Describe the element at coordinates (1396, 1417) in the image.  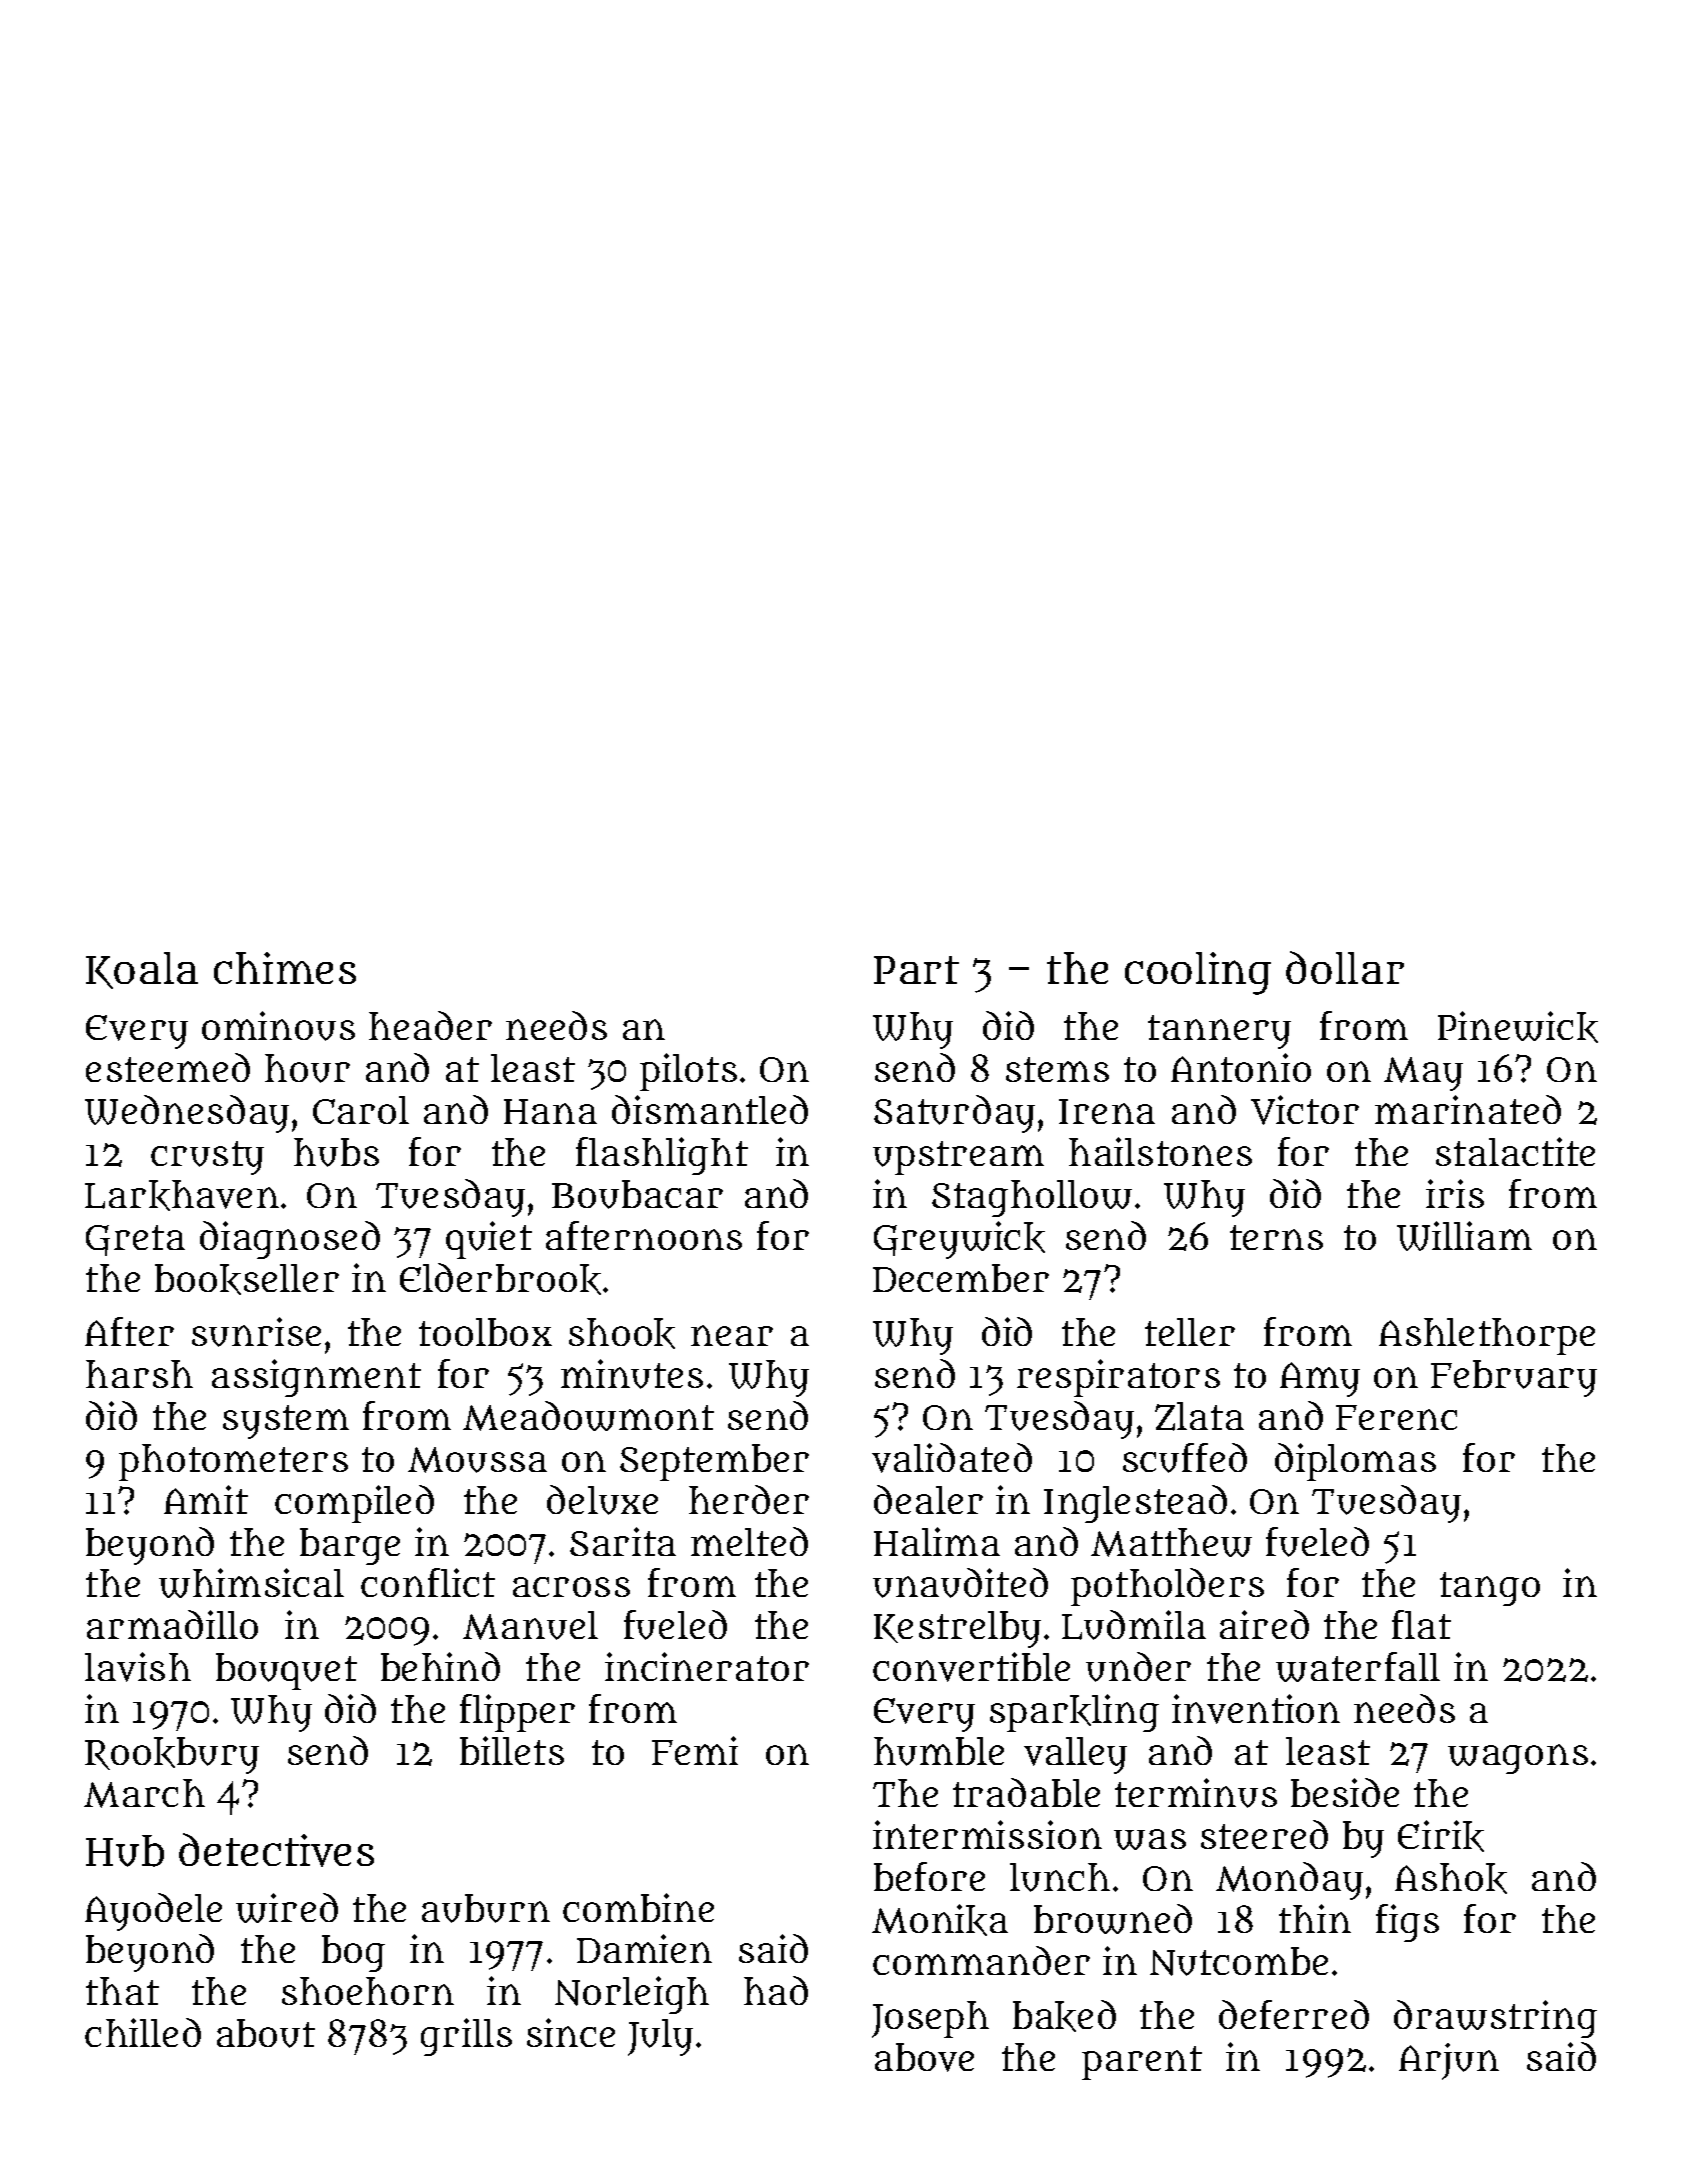
I see `Ferenc` at that location.
